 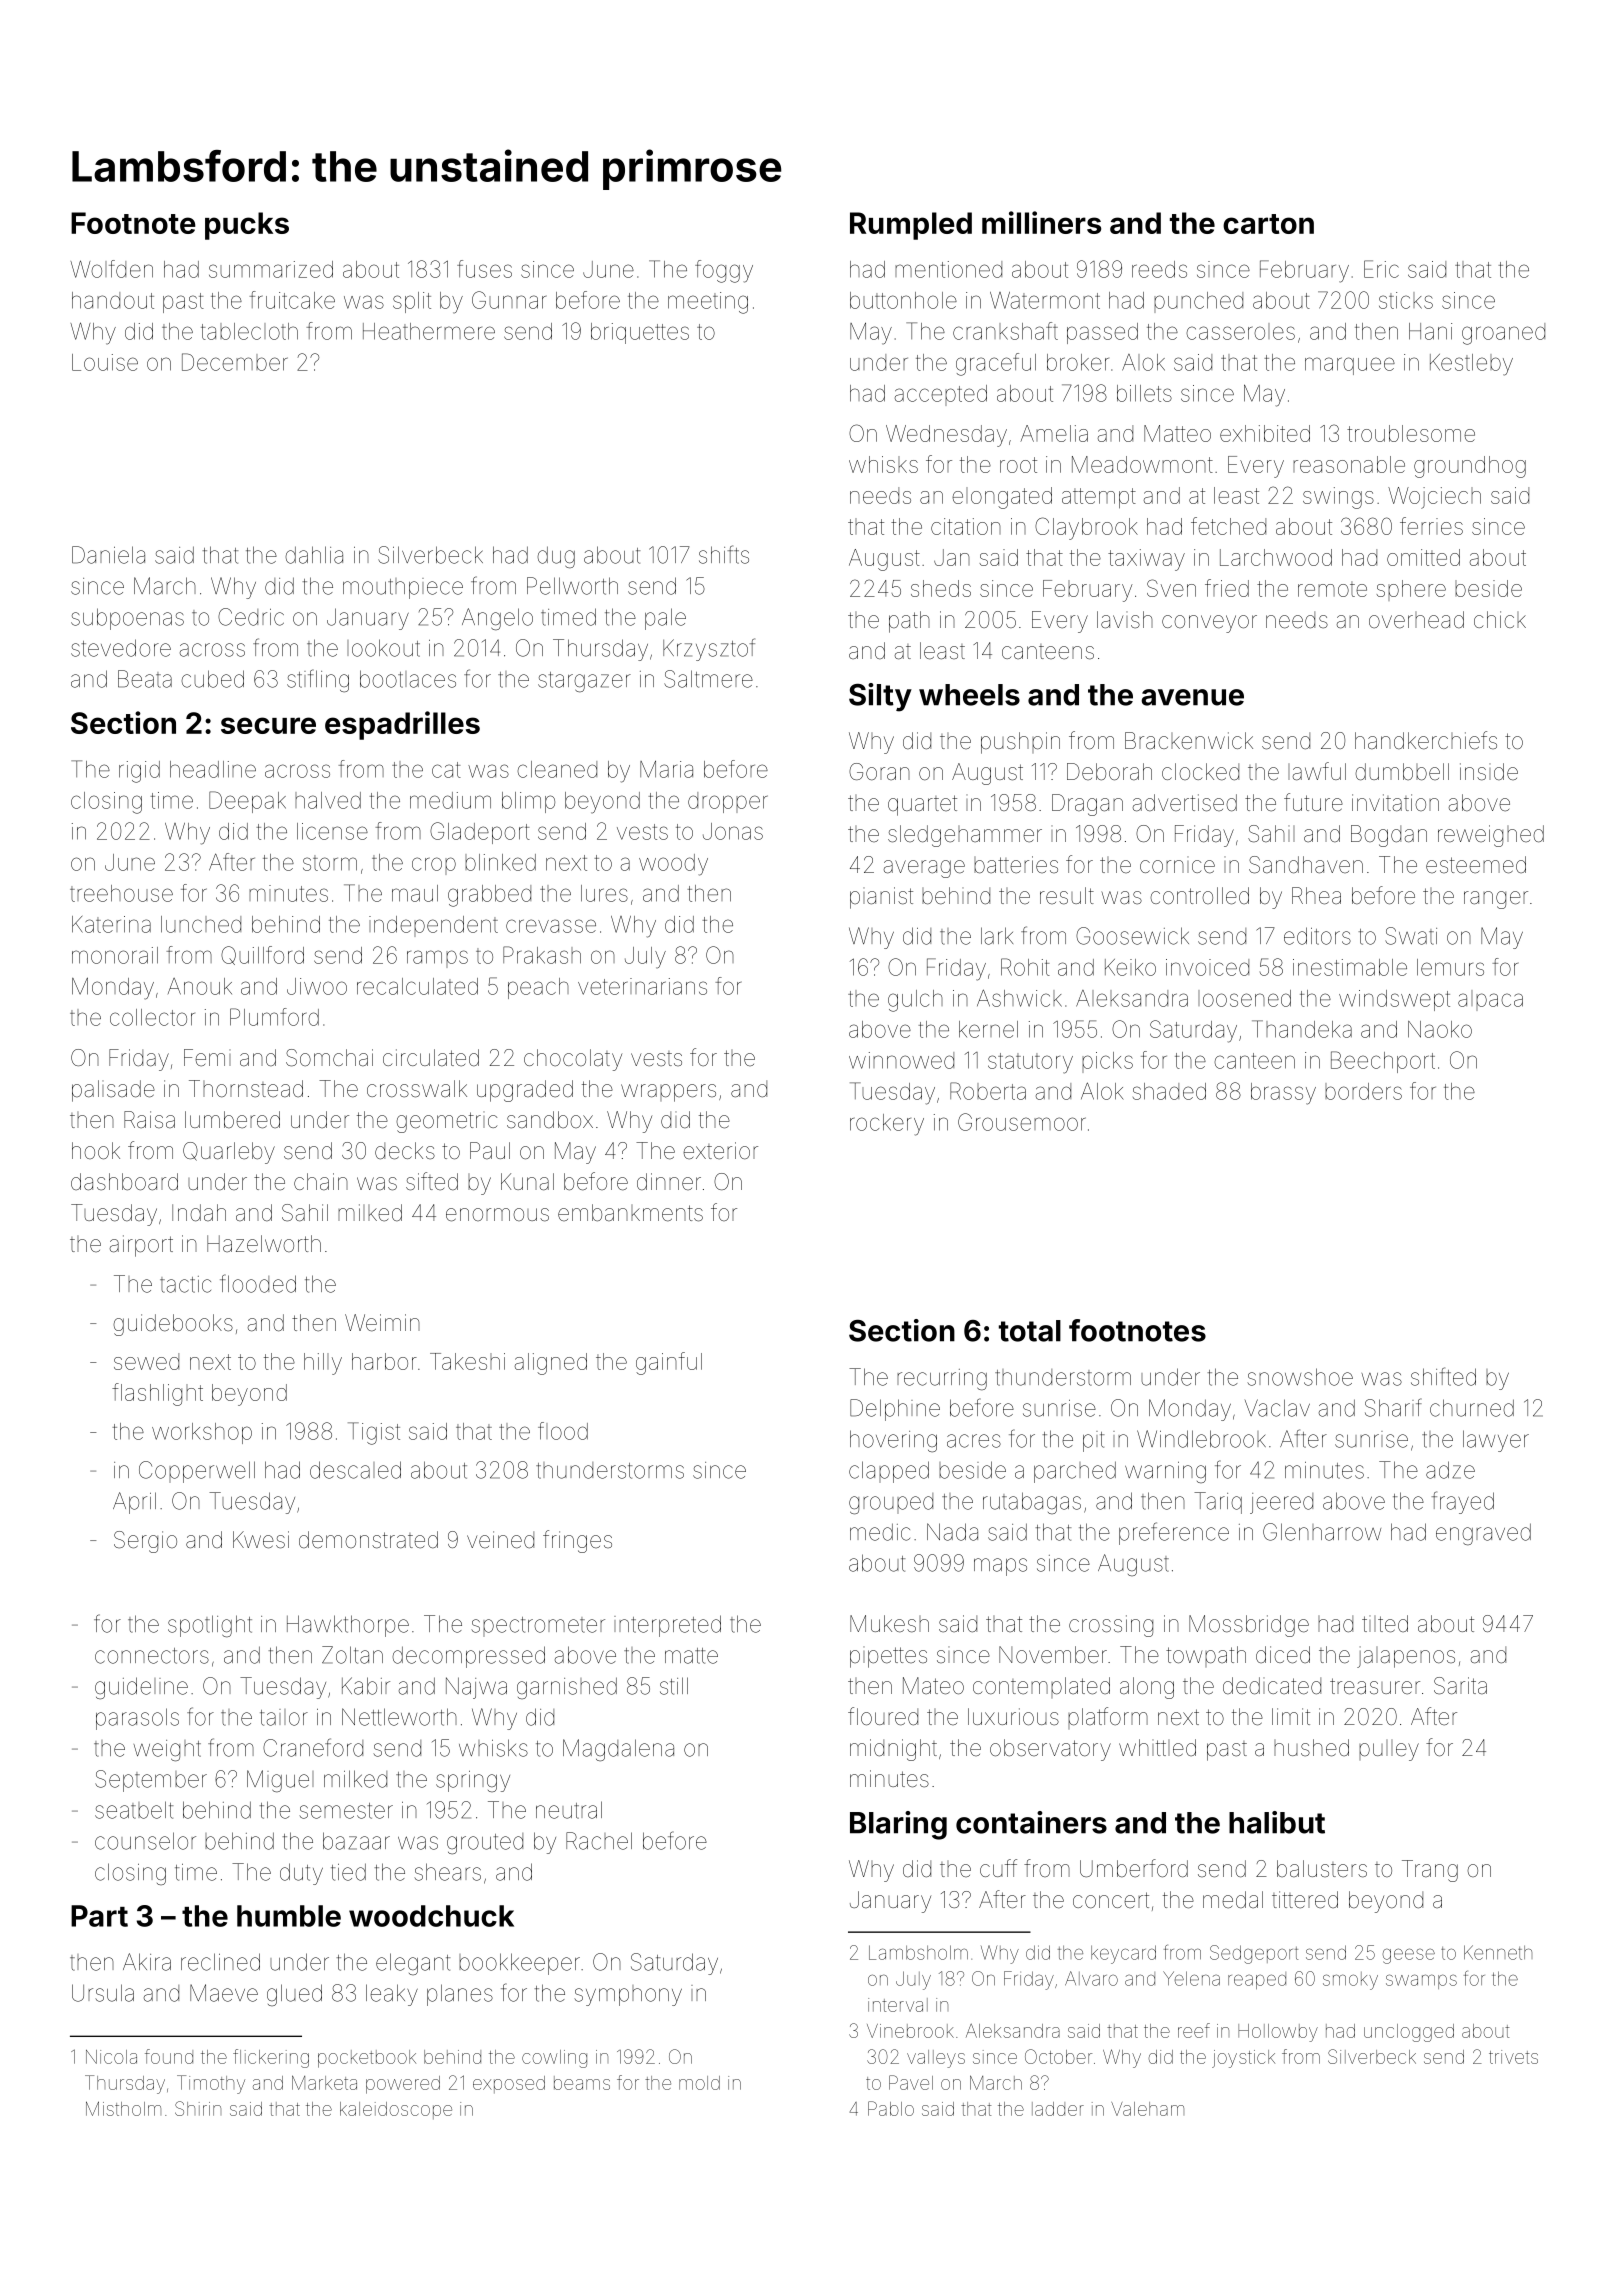 I want to click on collector, so click(x=152, y=1017).
